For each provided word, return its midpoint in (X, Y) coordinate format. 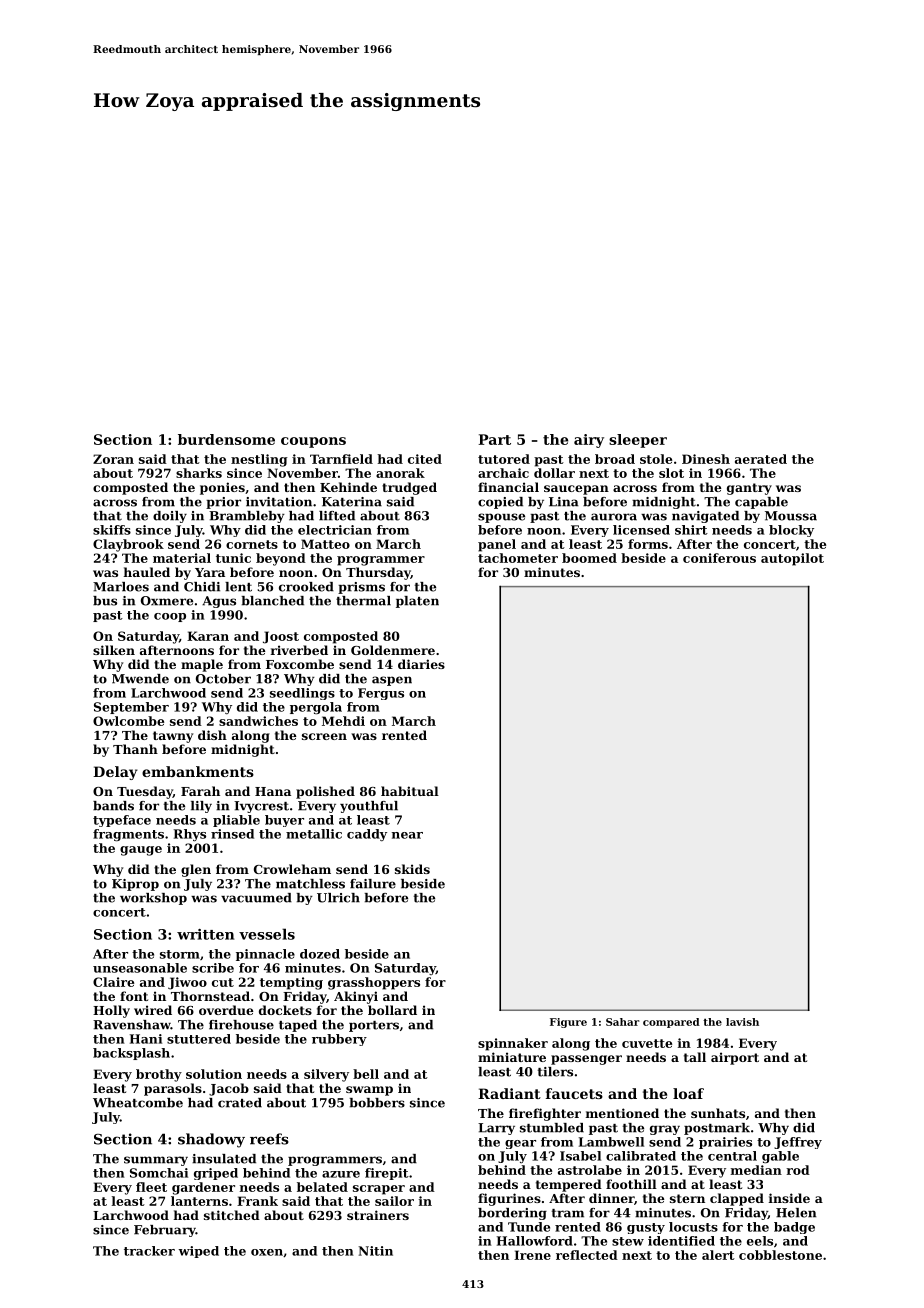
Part (494, 439)
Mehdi (343, 721)
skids (412, 869)
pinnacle (265, 955)
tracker (149, 1251)
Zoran (113, 459)
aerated (761, 459)
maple (202, 665)
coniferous (719, 558)
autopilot (792, 559)
